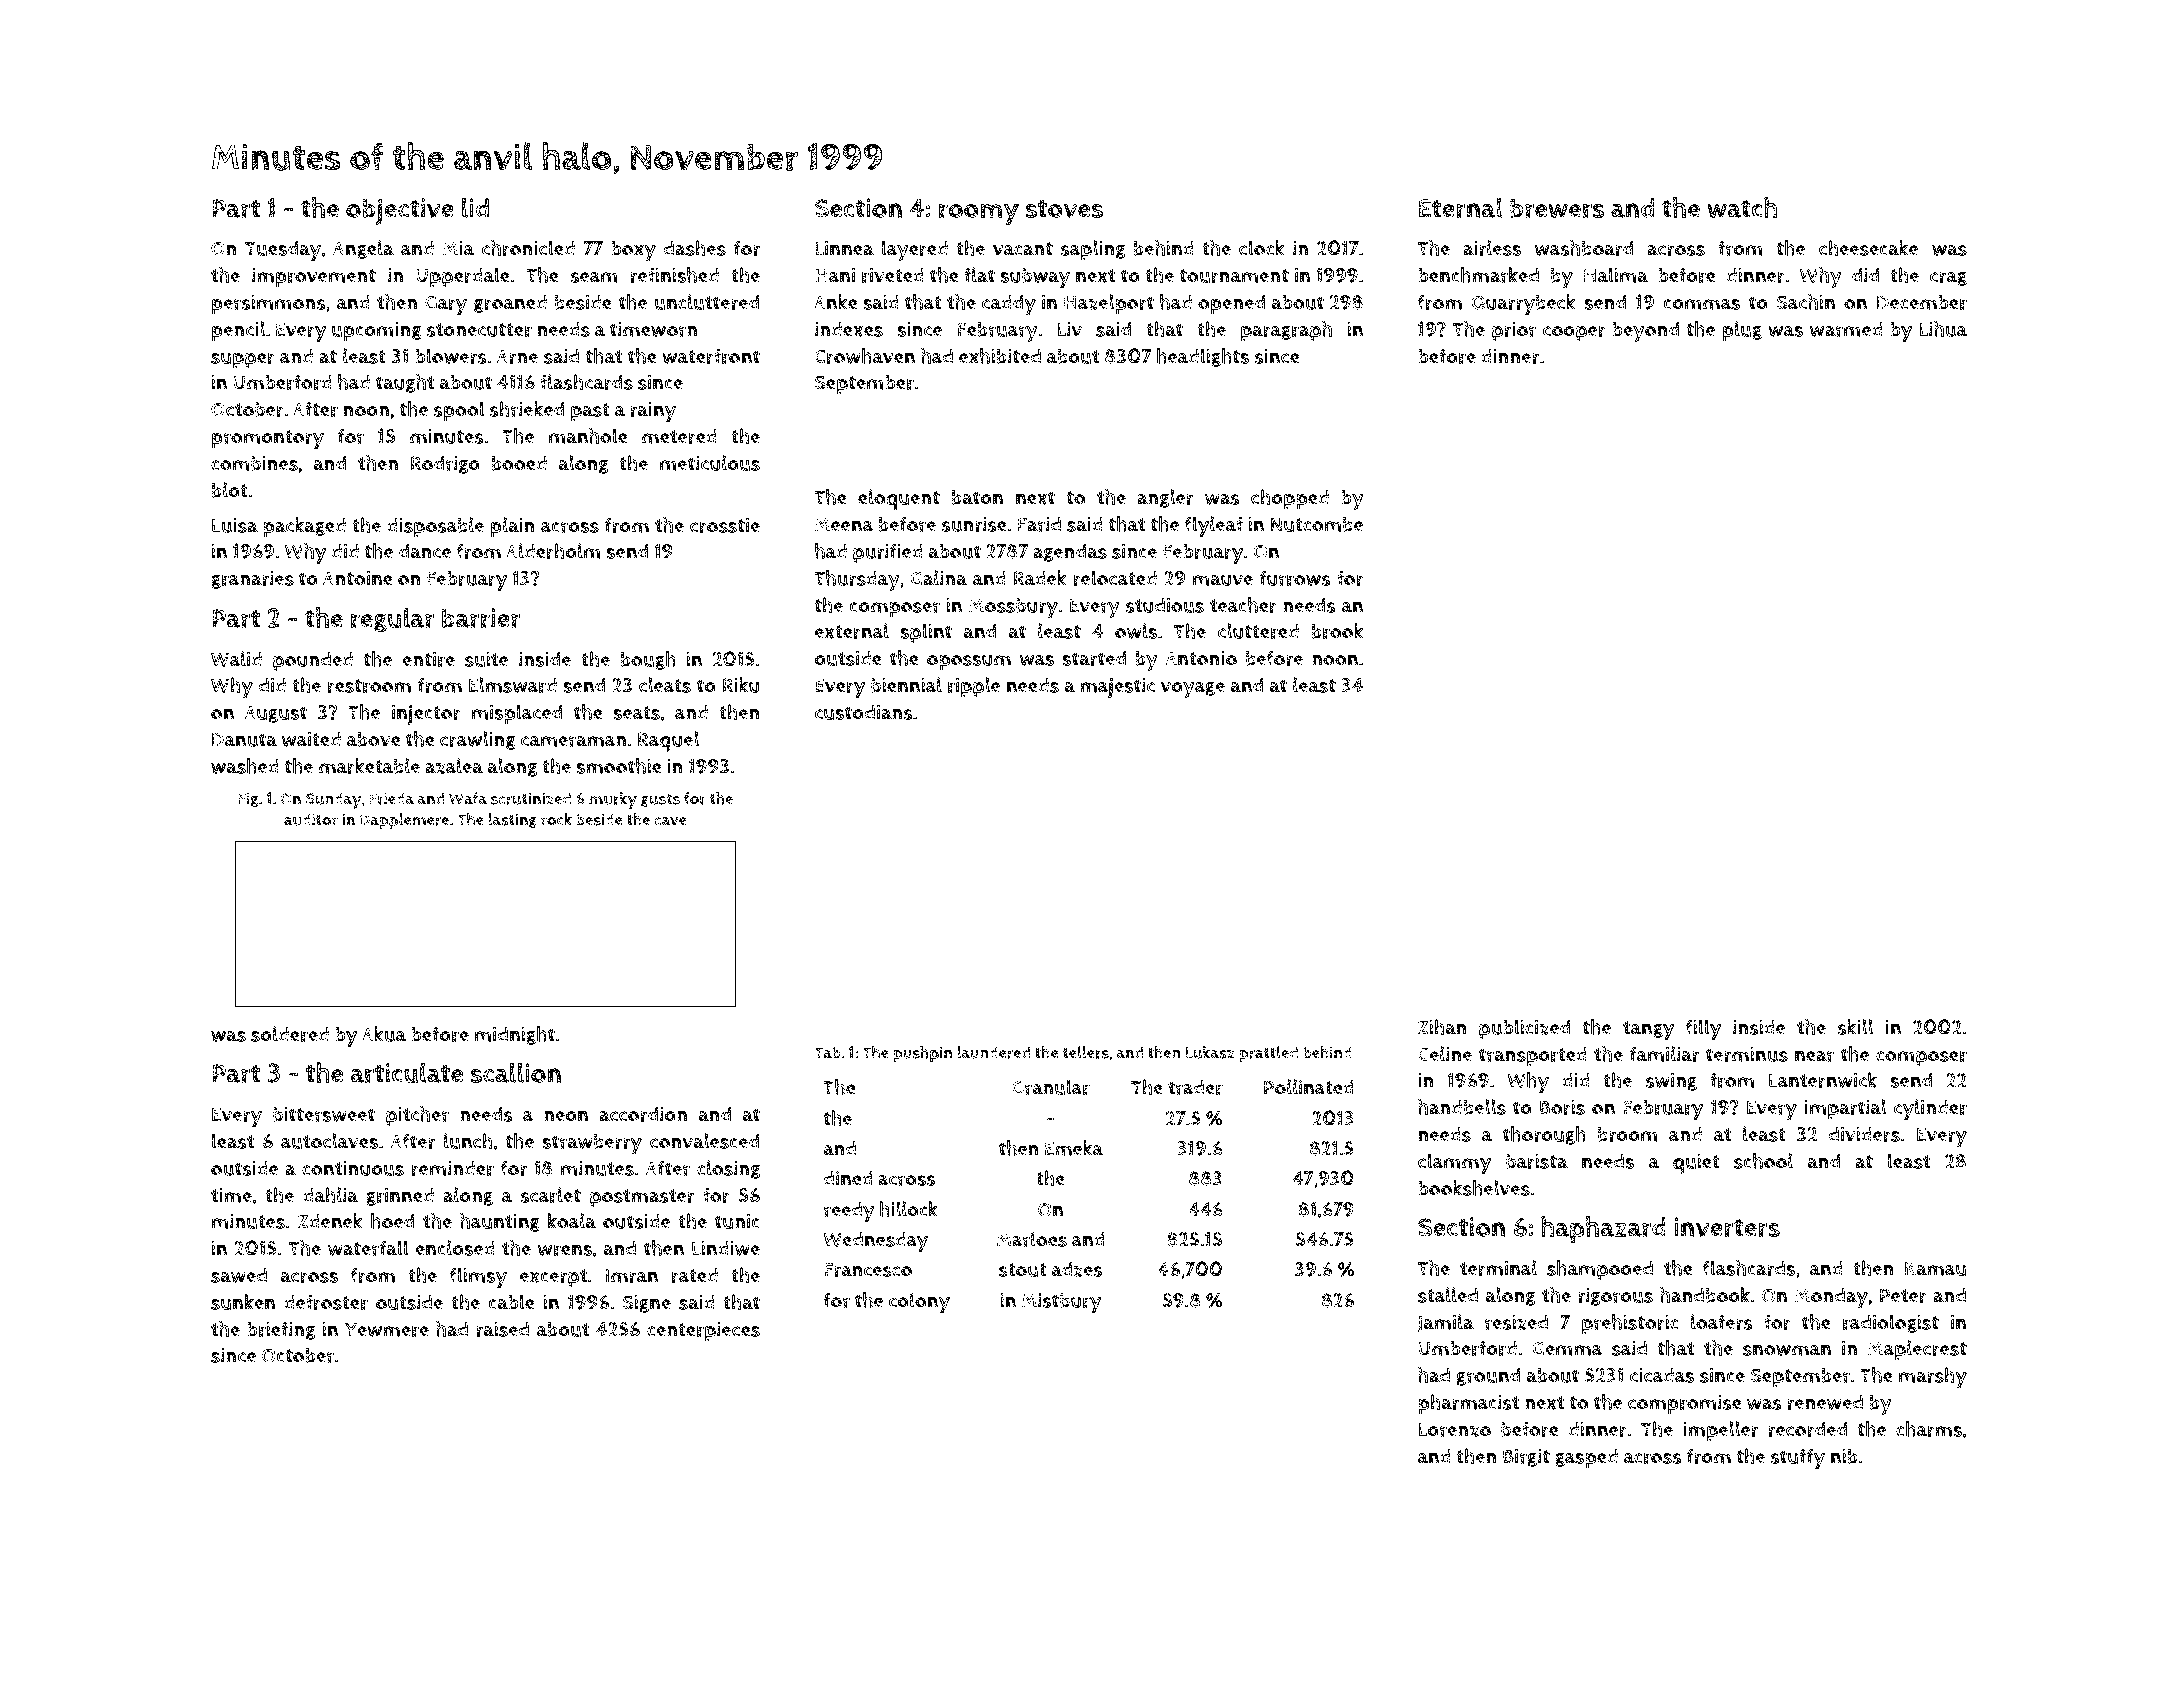  What do you see at coordinates (704, 1141) in the screenshot?
I see `convalesced` at bounding box center [704, 1141].
